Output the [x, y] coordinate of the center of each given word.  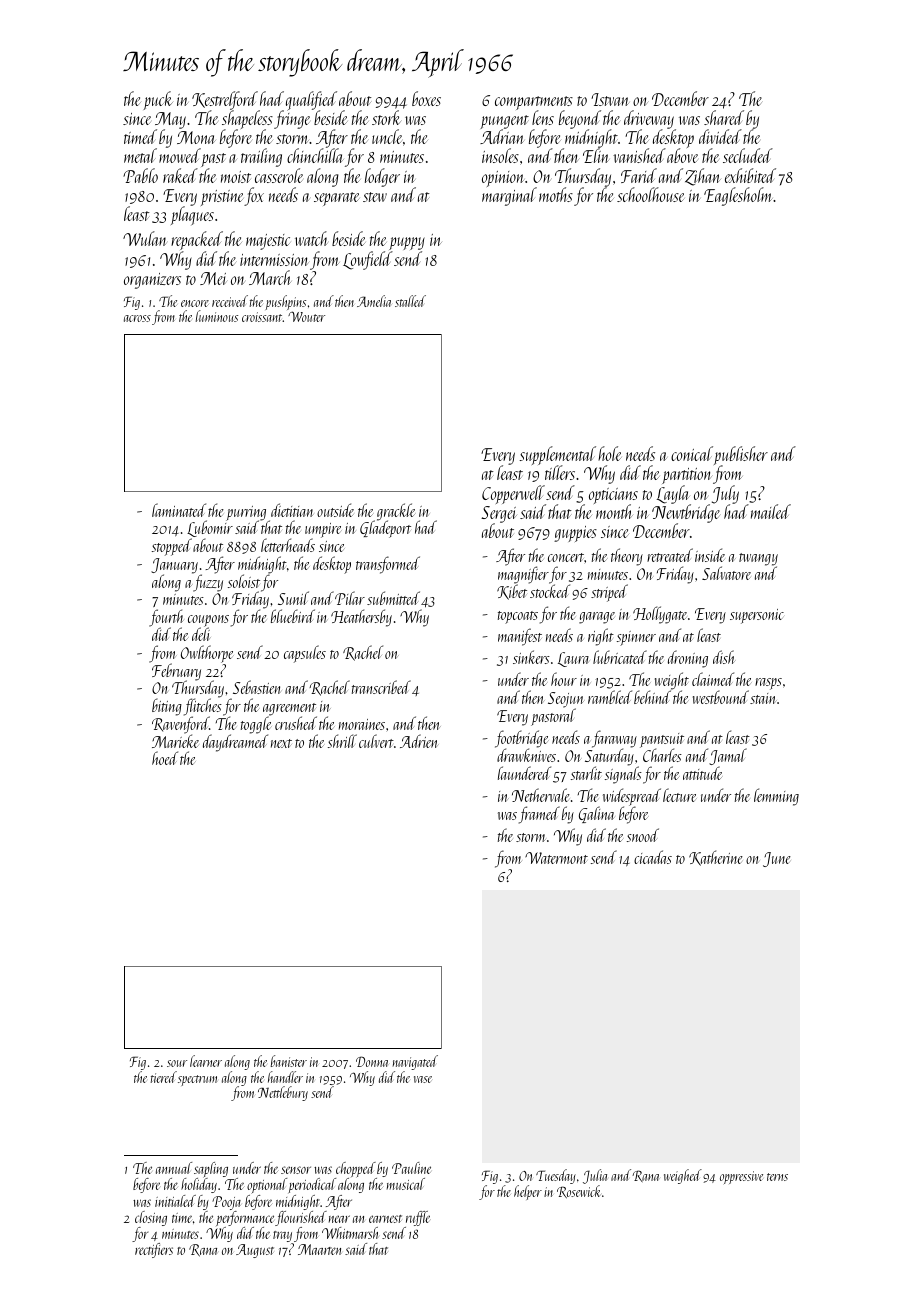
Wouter [306, 317]
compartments [534, 103]
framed [539, 815]
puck [158, 100]
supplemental [557, 456]
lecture [680, 795]
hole [610, 453]
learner [206, 1061]
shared [724, 117]
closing [151, 1218]
